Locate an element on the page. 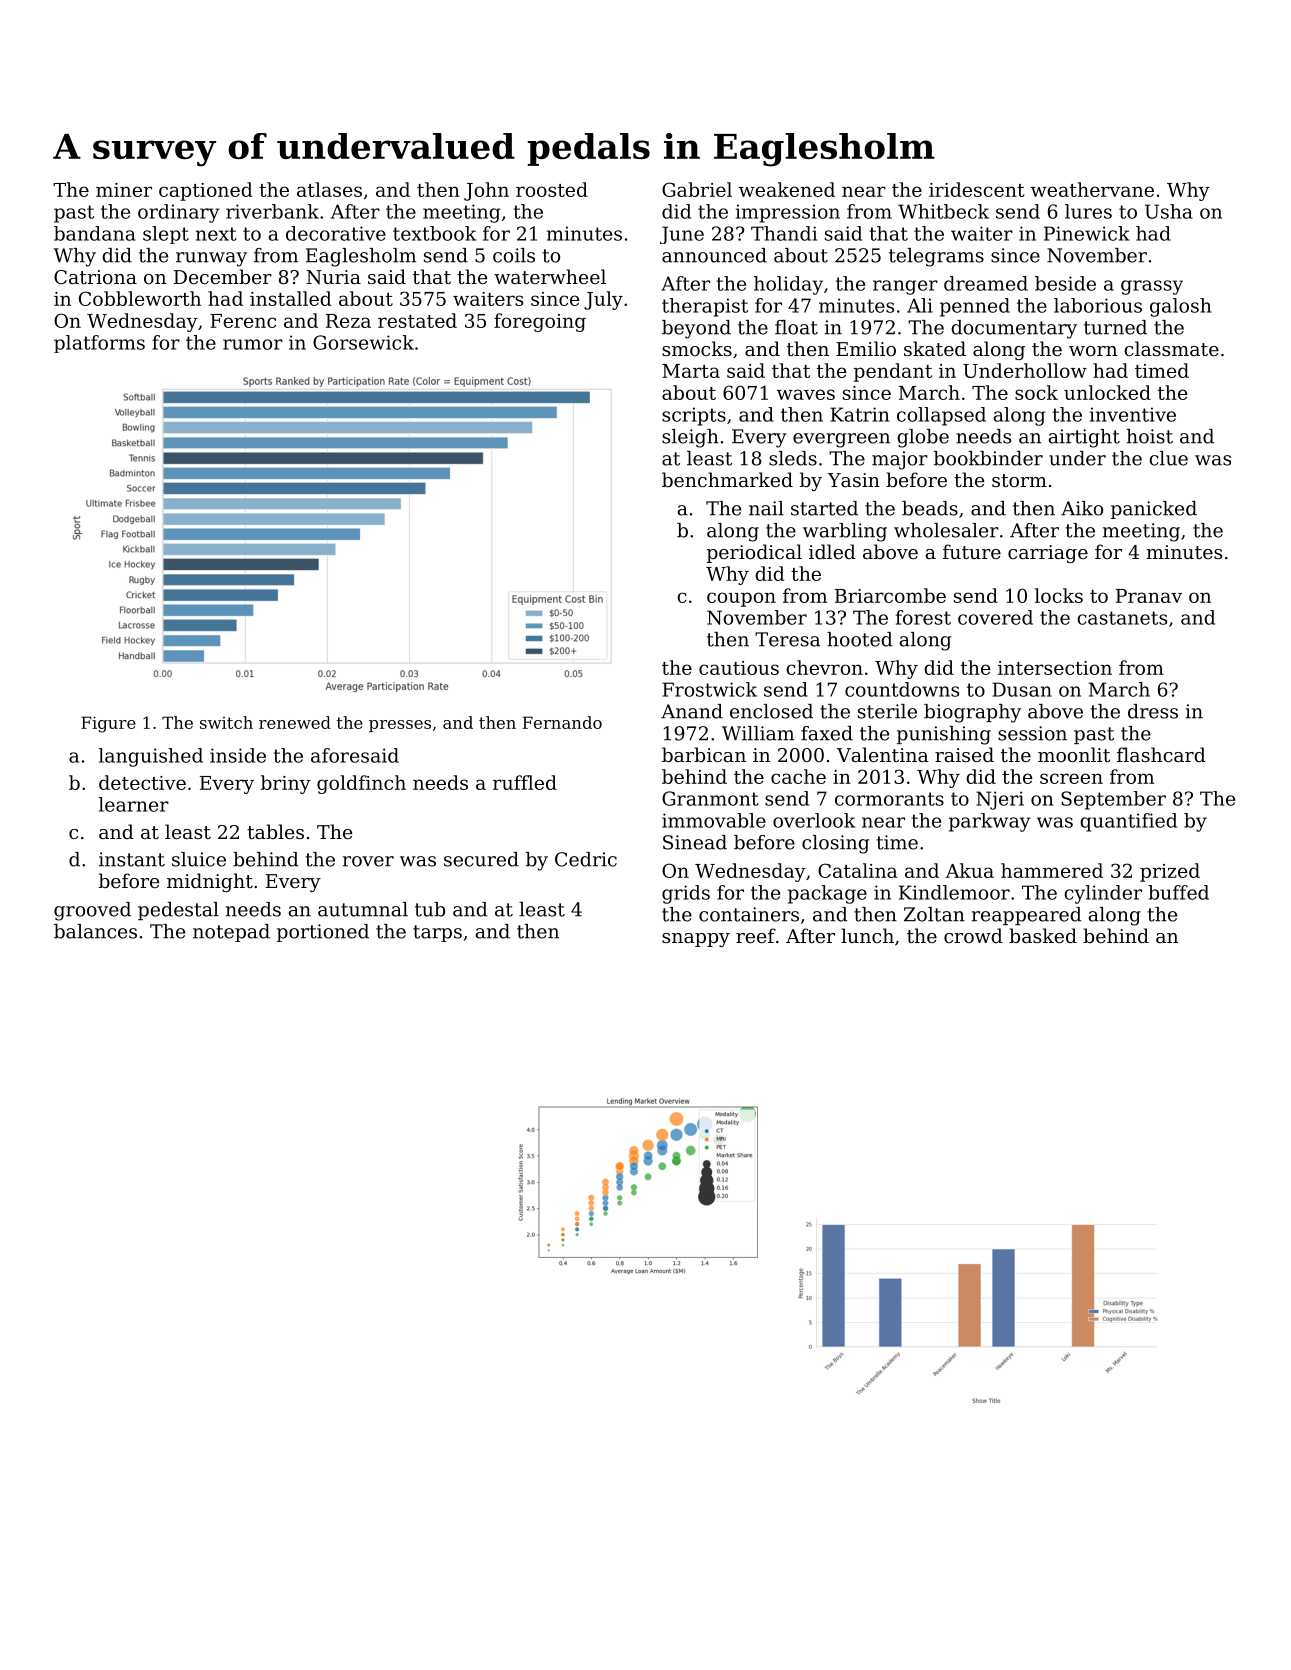 This image has width=1291, height=1670. Aiko is located at coordinates (1082, 508).
